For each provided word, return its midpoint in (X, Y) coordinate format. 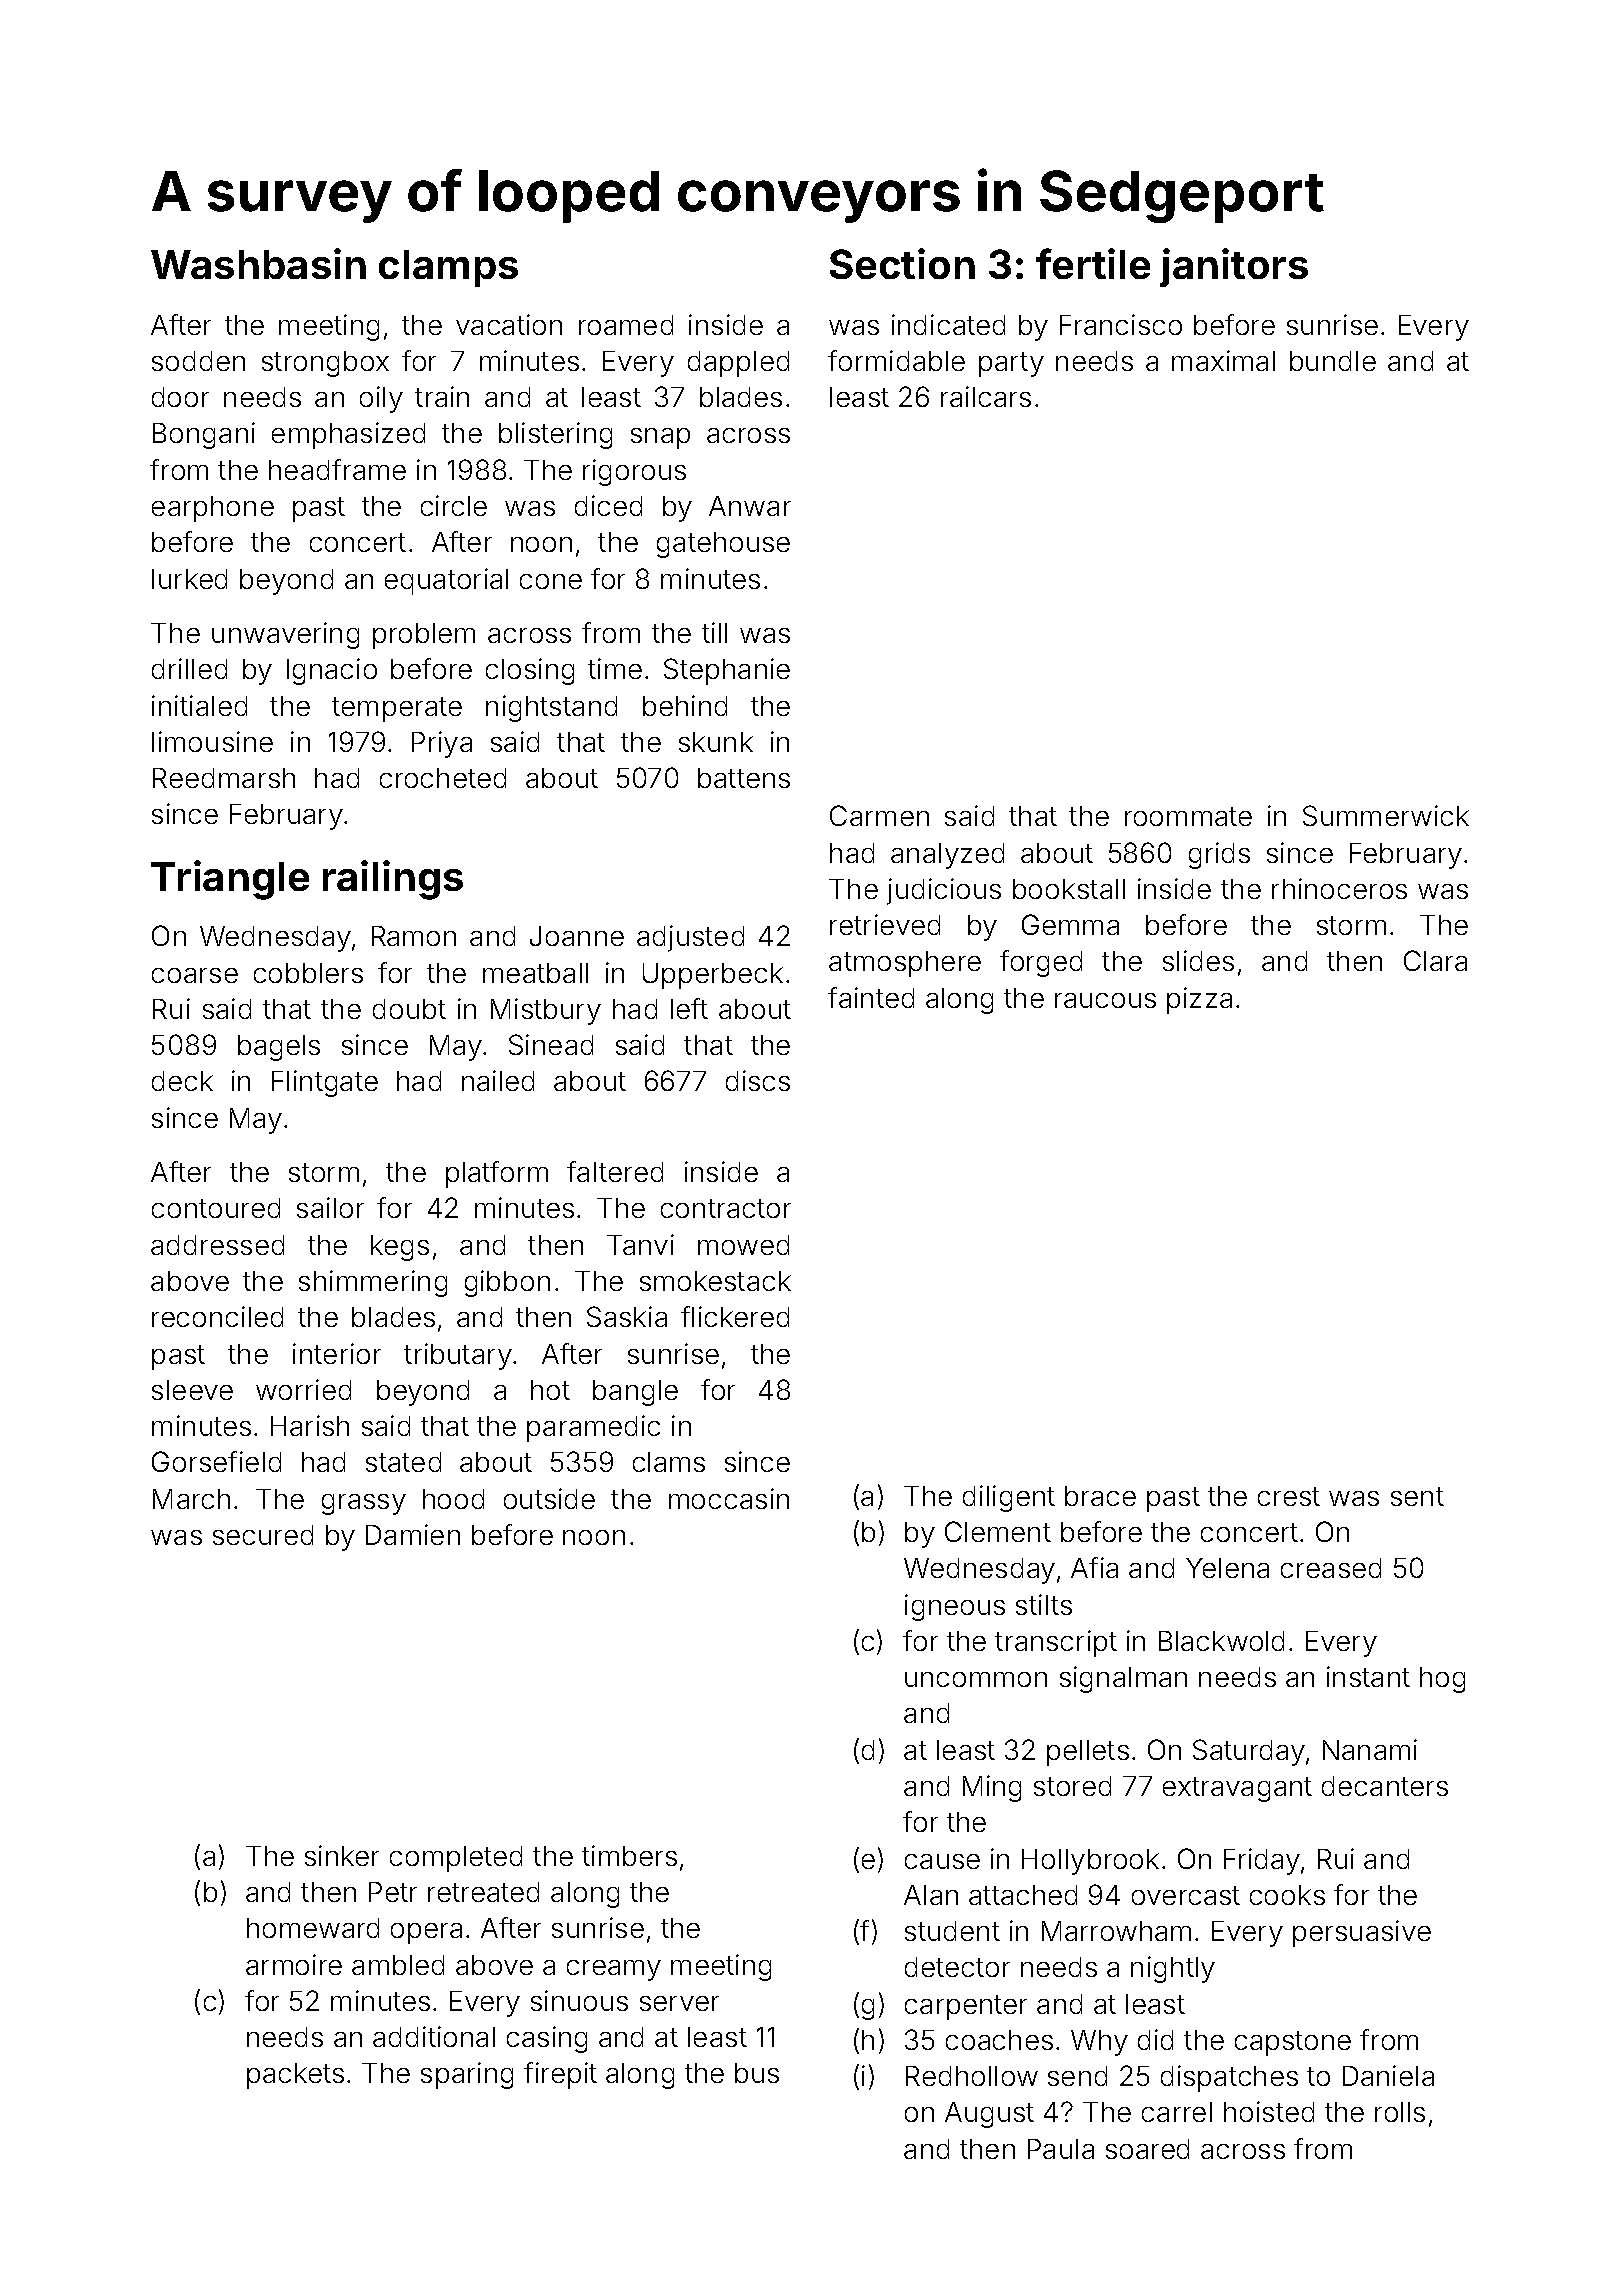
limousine (212, 741)
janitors (1234, 267)
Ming (992, 1788)
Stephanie (727, 671)
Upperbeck (713, 976)
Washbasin (258, 263)
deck (182, 1081)
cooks (1287, 1895)
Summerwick (1386, 815)
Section (902, 263)
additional (434, 2036)
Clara (1435, 960)
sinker (342, 1855)
